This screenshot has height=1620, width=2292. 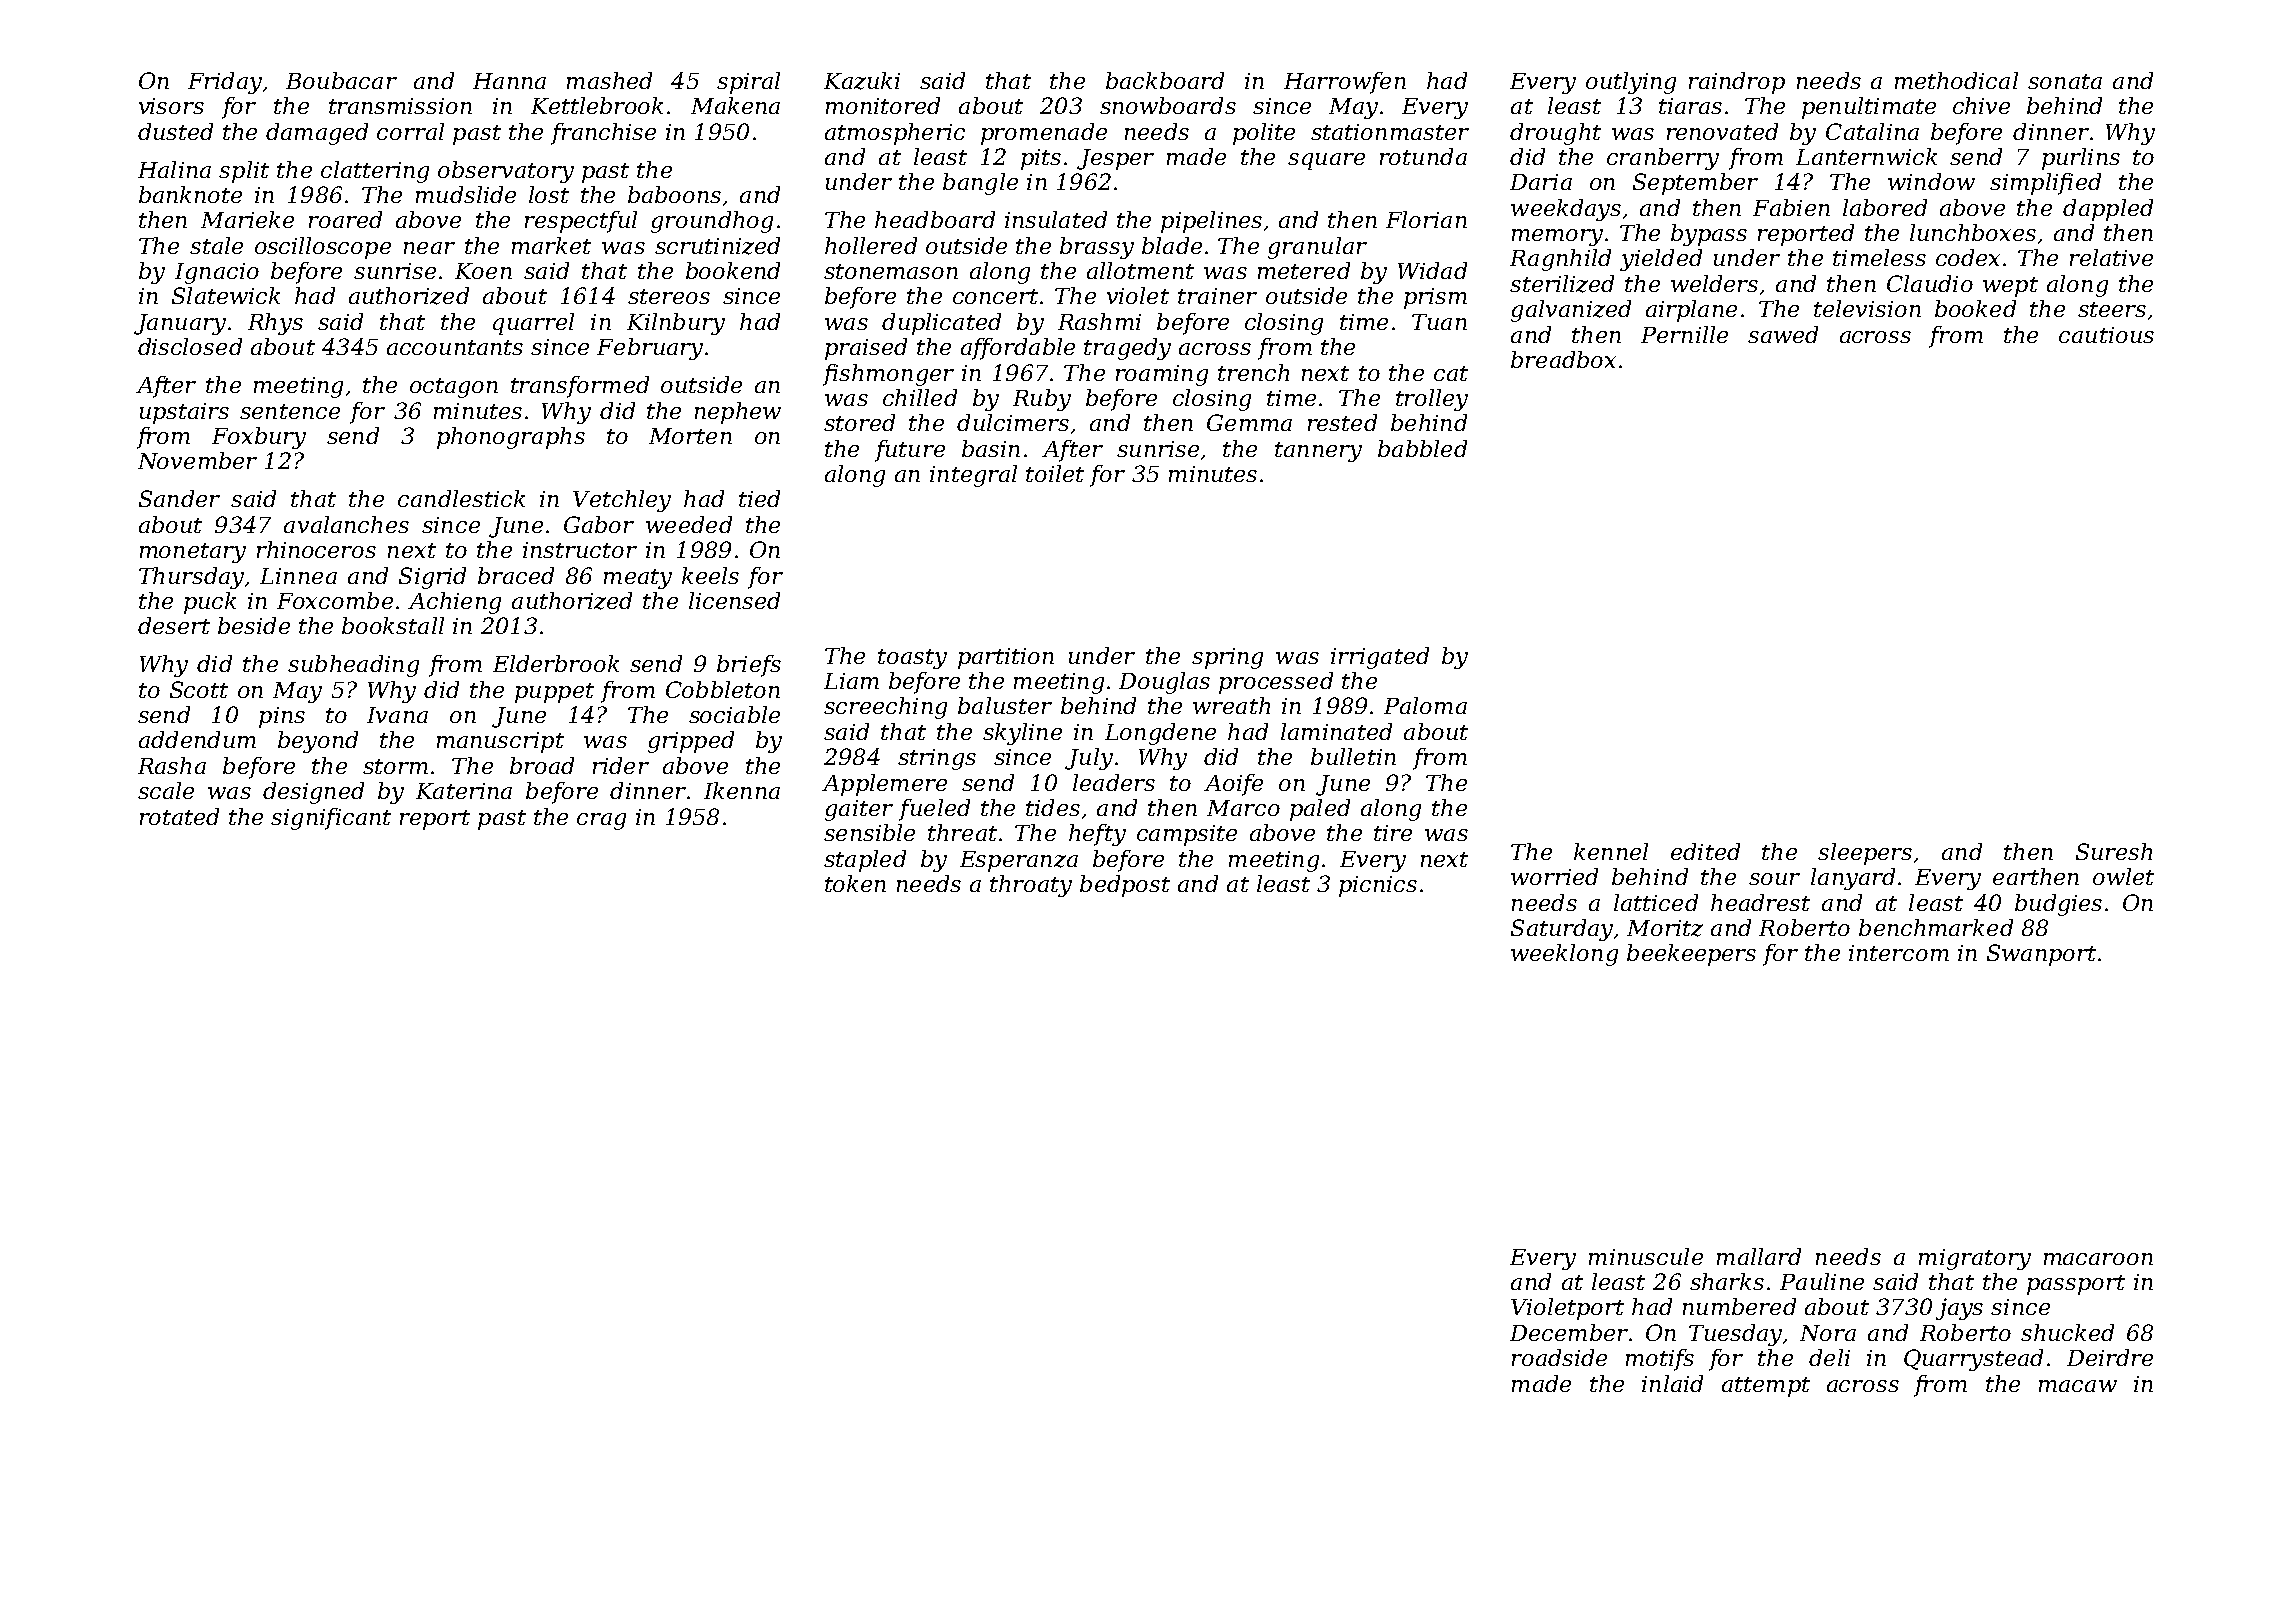 I want to click on Paloma, so click(x=1425, y=705).
